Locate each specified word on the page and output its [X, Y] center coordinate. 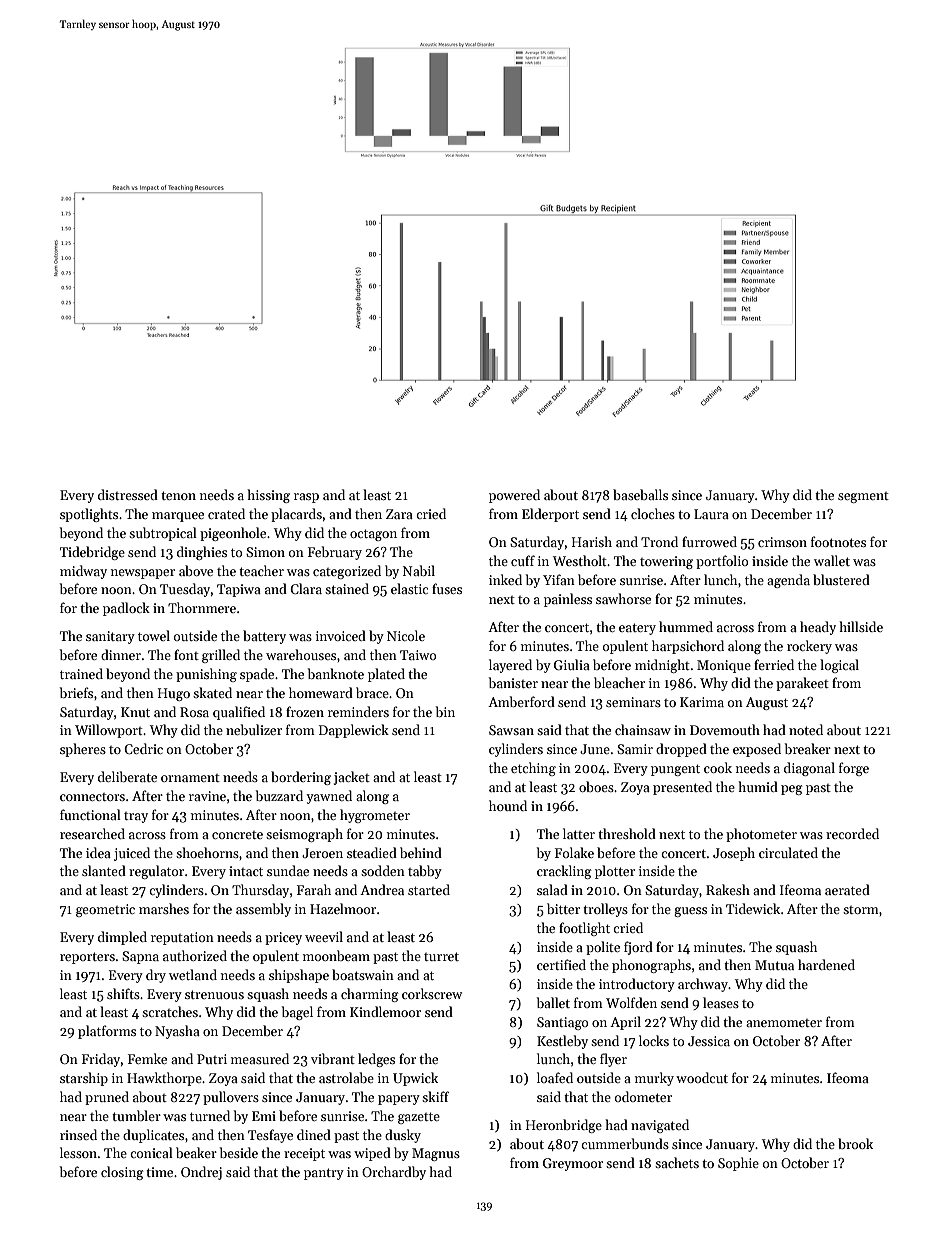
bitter [563, 908]
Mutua [774, 965]
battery [264, 637]
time [159, 1172]
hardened [826, 964]
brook [855, 1143]
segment [863, 497]
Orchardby [394, 1173]
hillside [861, 626]
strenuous [214, 994]
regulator [156, 872]
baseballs [640, 494]
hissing [269, 496]
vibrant [333, 1058]
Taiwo [418, 655]
